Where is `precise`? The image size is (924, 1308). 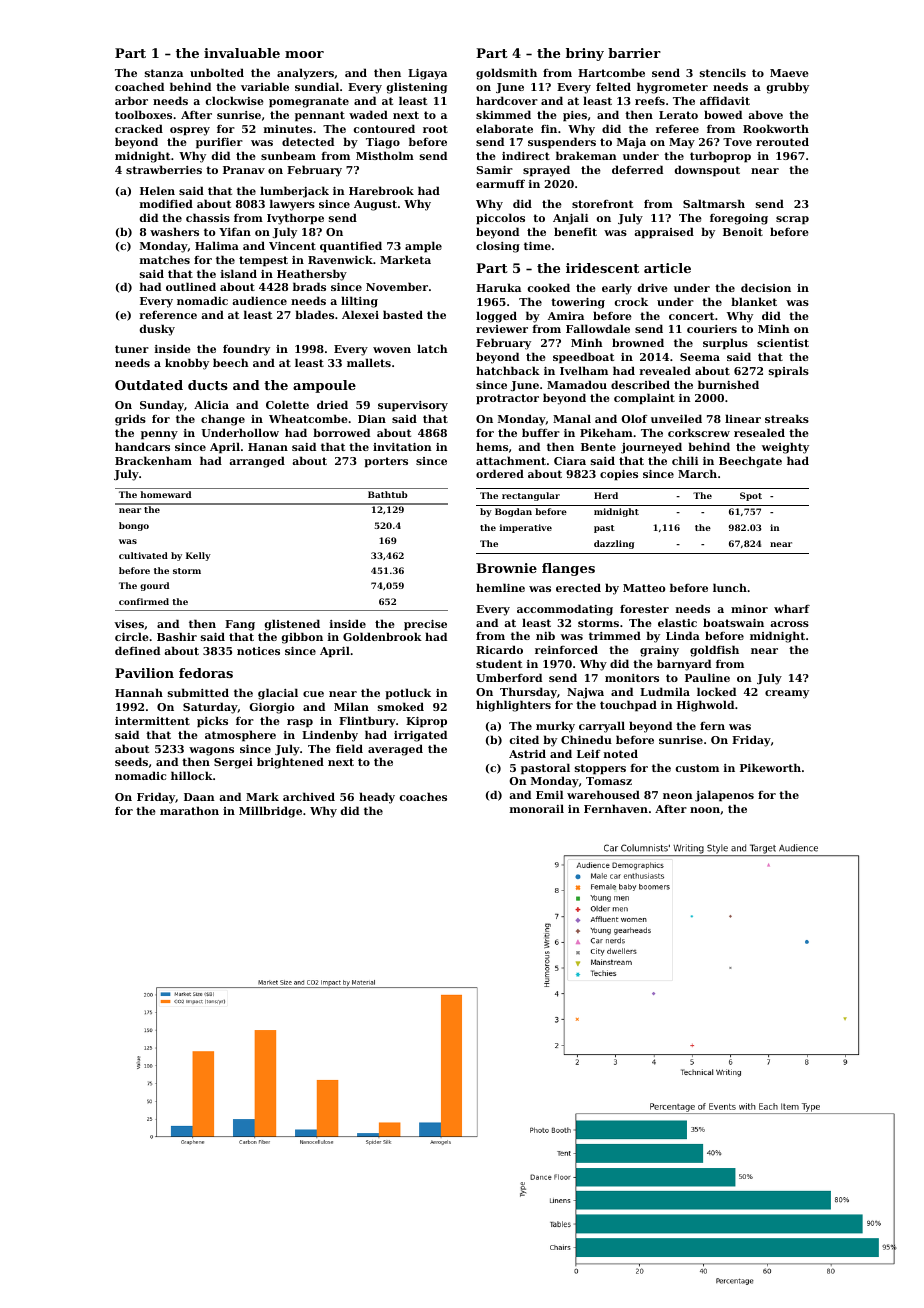
precise is located at coordinates (425, 625).
